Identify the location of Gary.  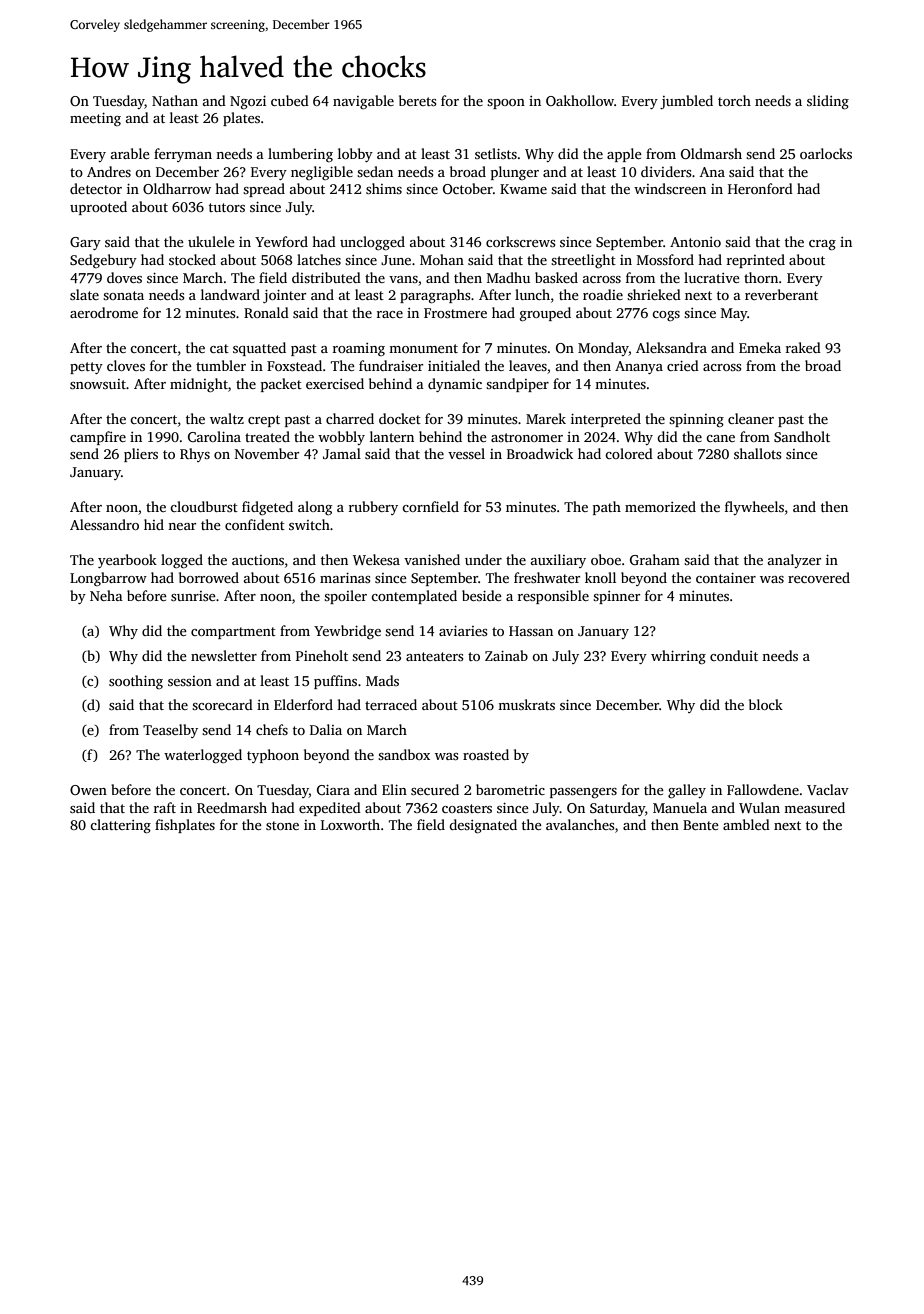
(85, 243).
